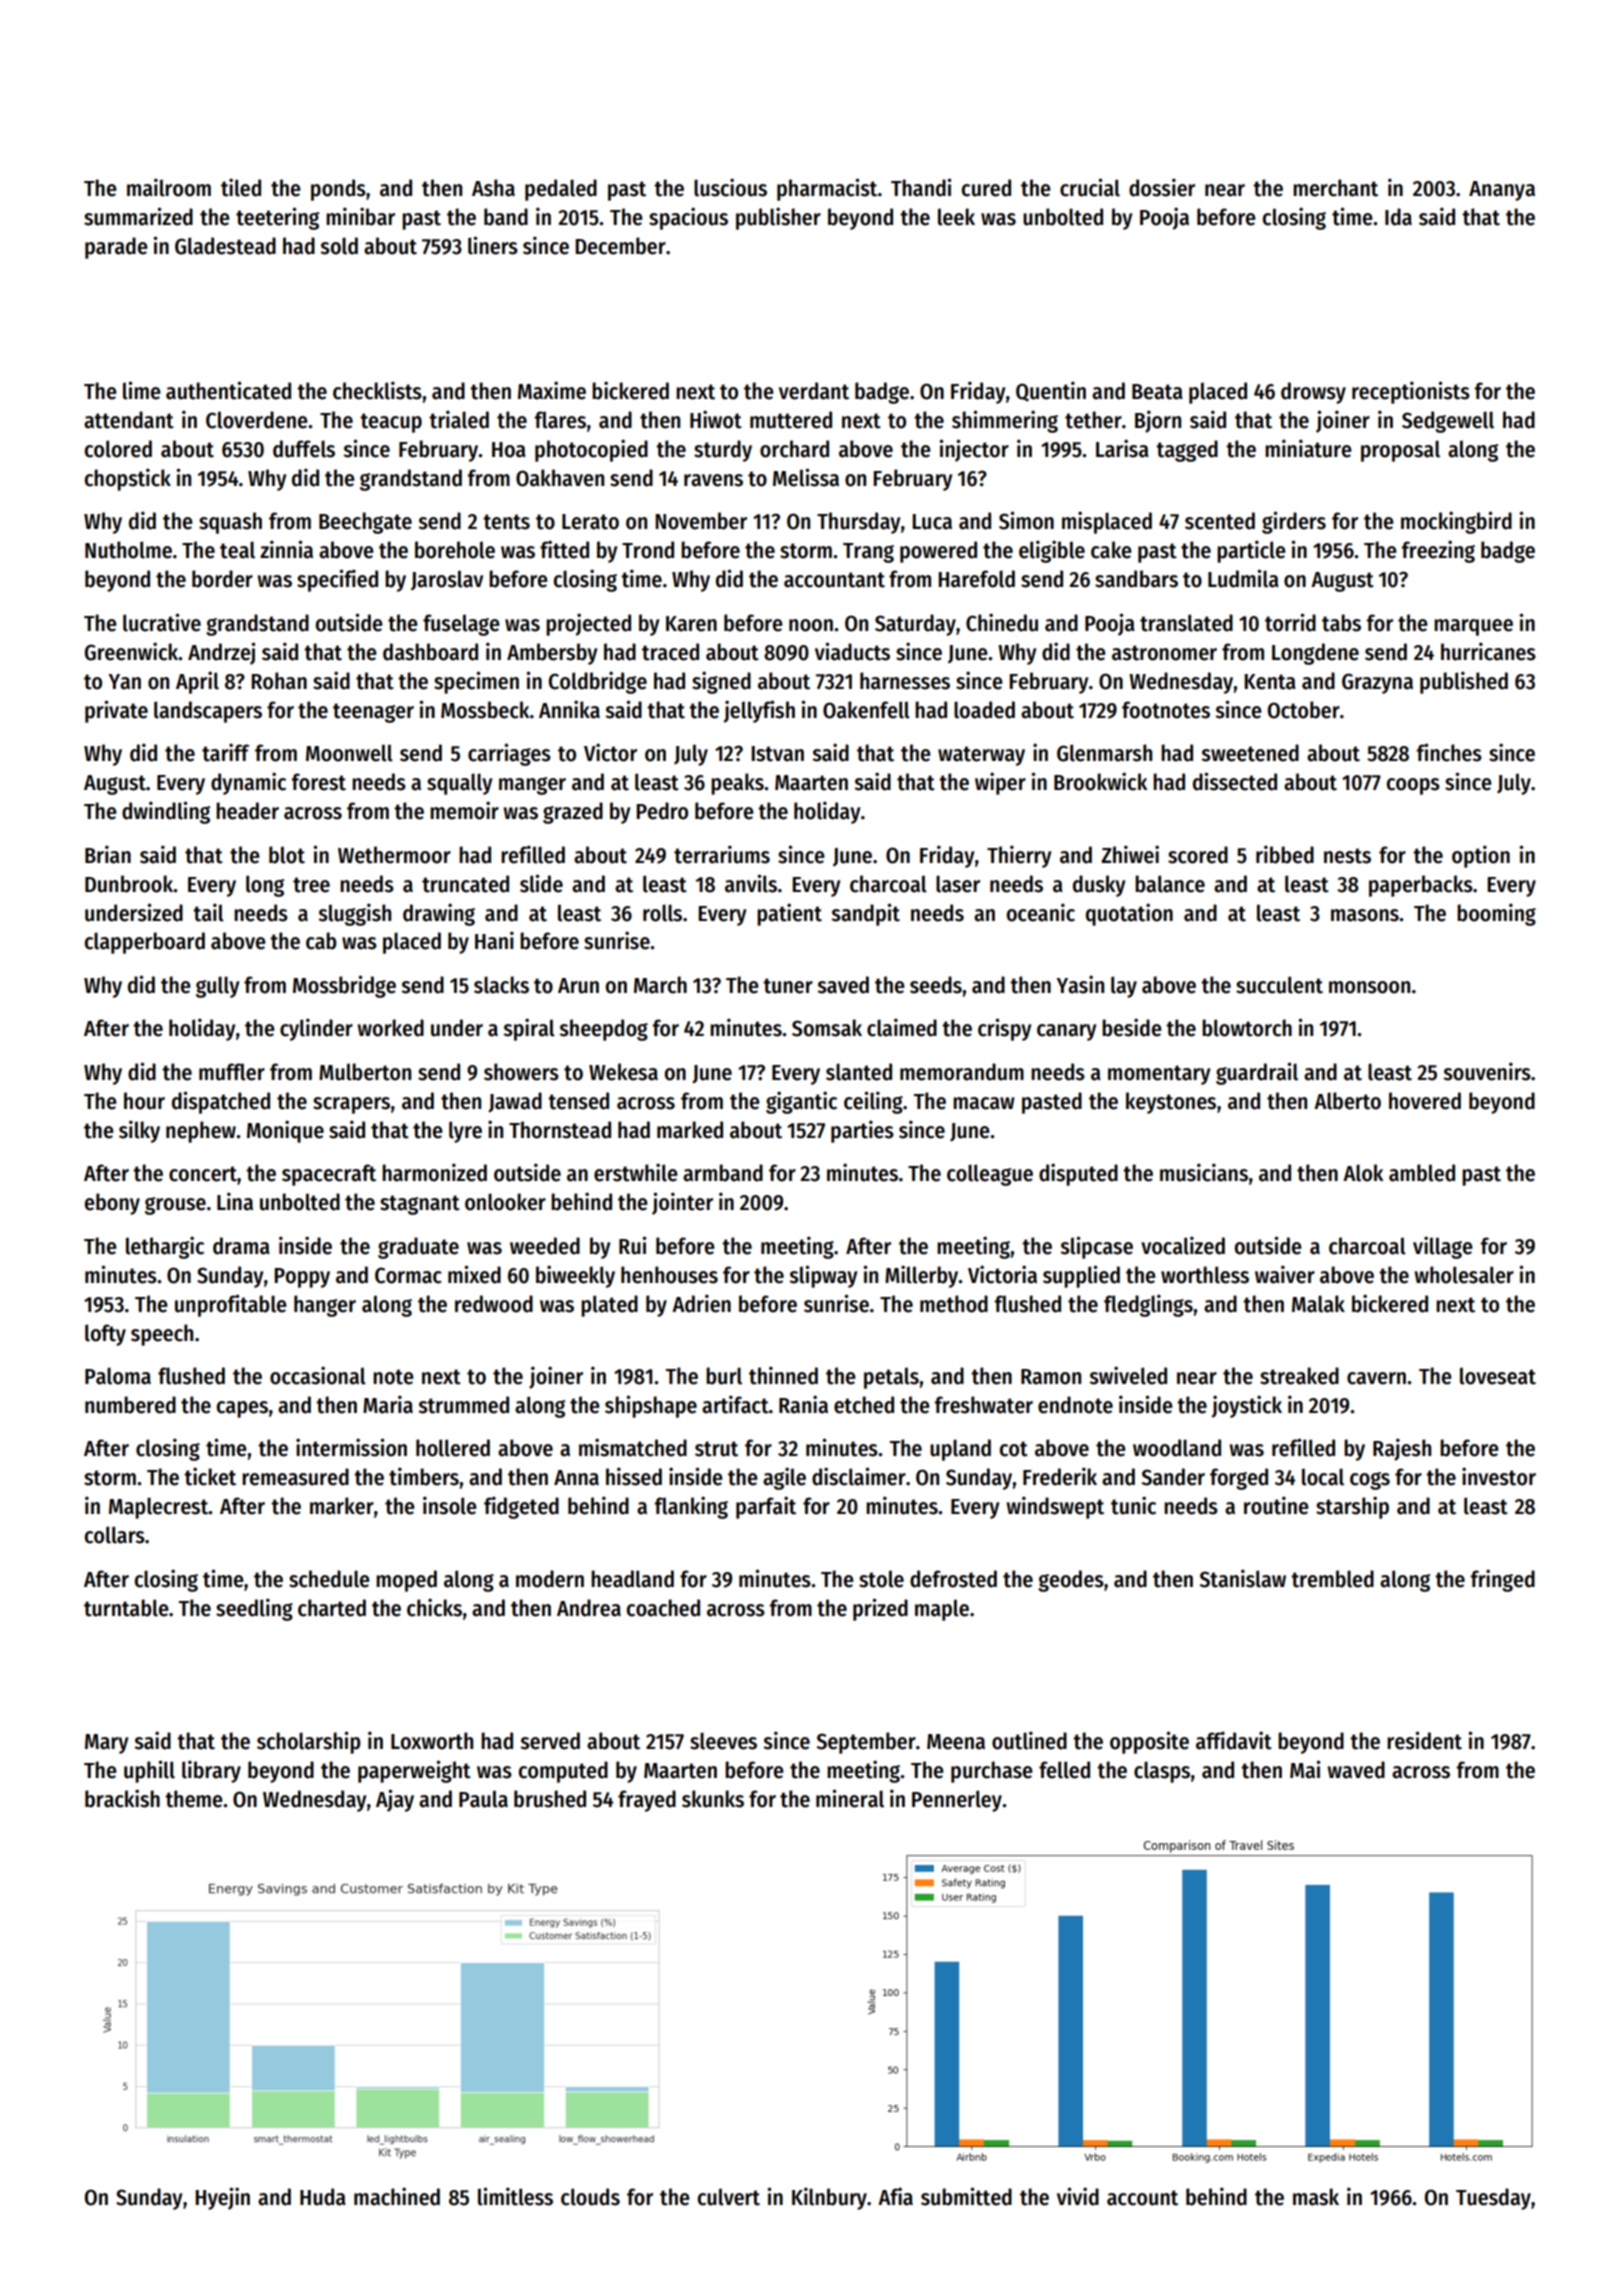  I want to click on submitted, so click(966, 2196).
